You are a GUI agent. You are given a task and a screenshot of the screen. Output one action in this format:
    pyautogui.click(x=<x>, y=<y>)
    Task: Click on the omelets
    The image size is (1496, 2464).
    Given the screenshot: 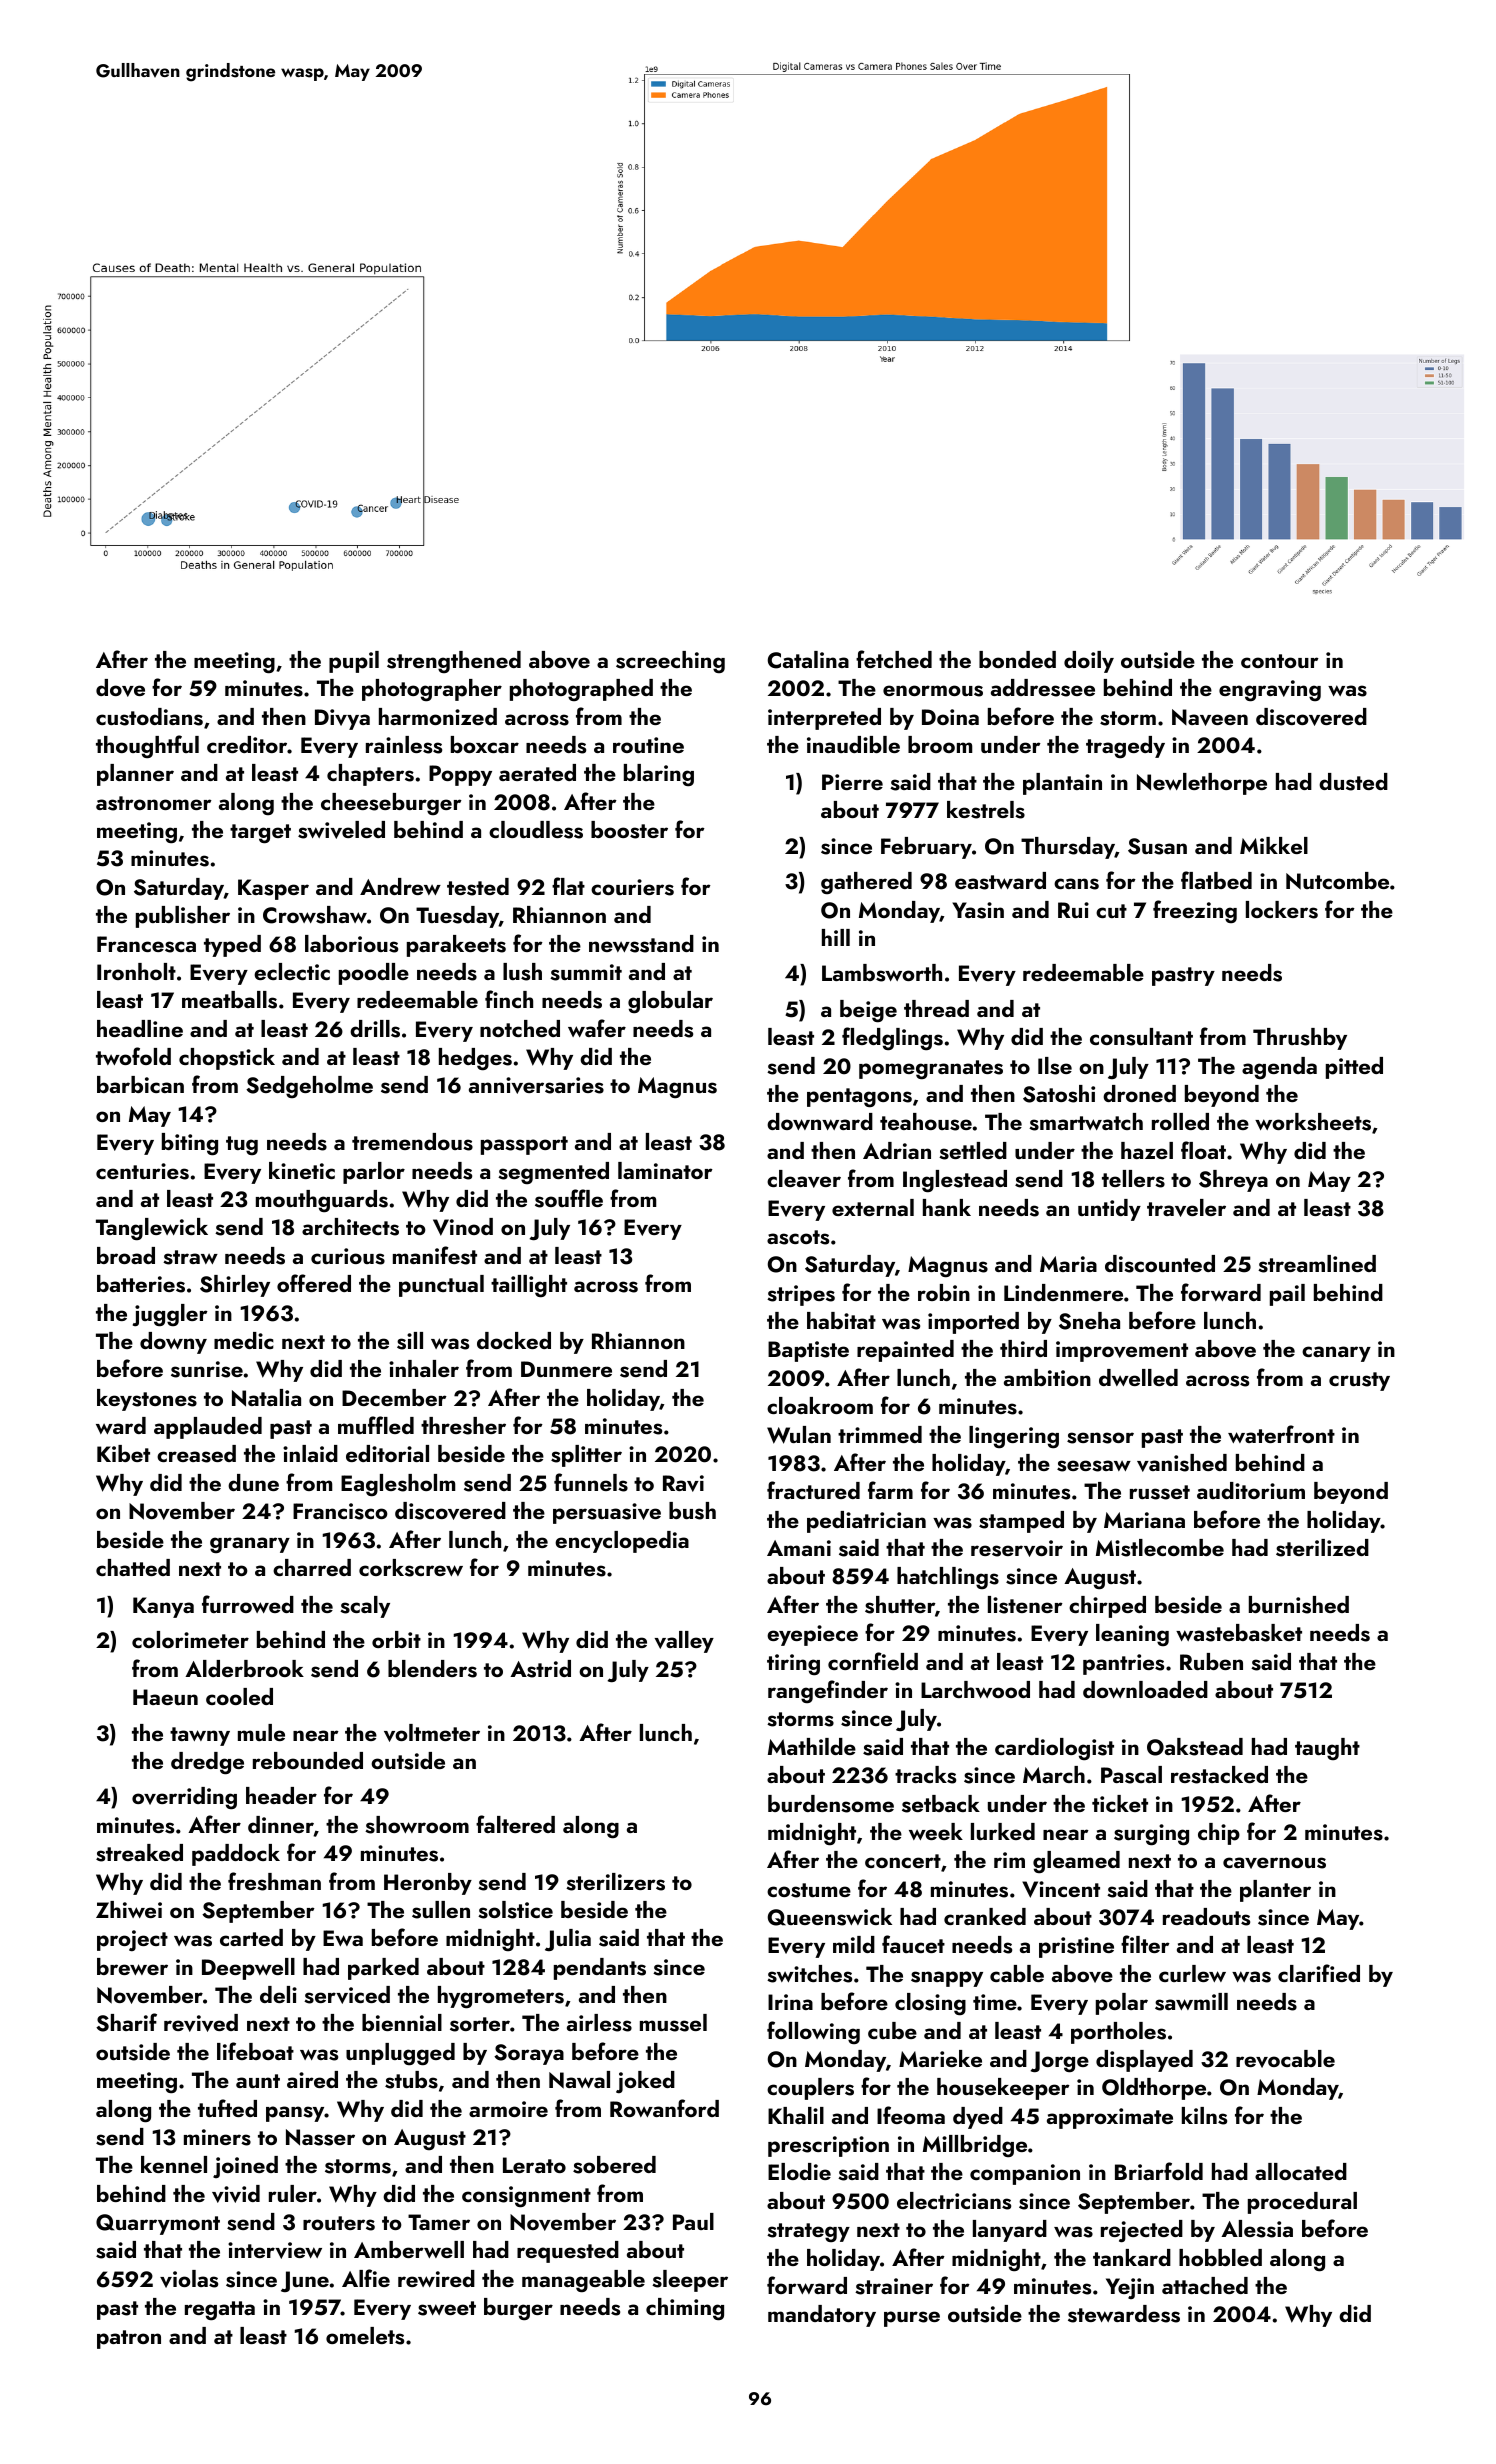 What is the action you would take?
    pyautogui.click(x=365, y=2336)
